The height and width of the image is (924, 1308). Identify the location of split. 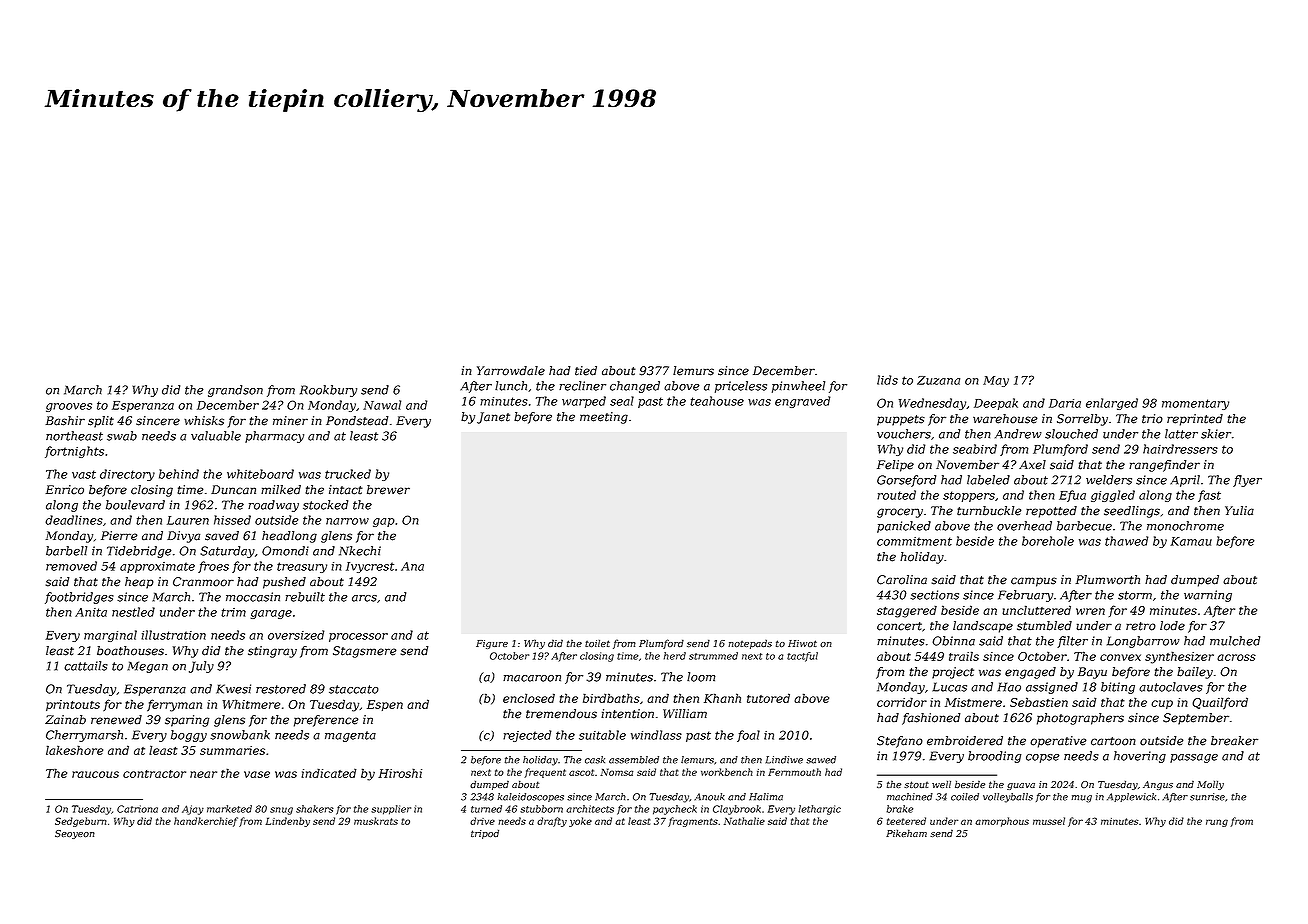
(101, 422).
